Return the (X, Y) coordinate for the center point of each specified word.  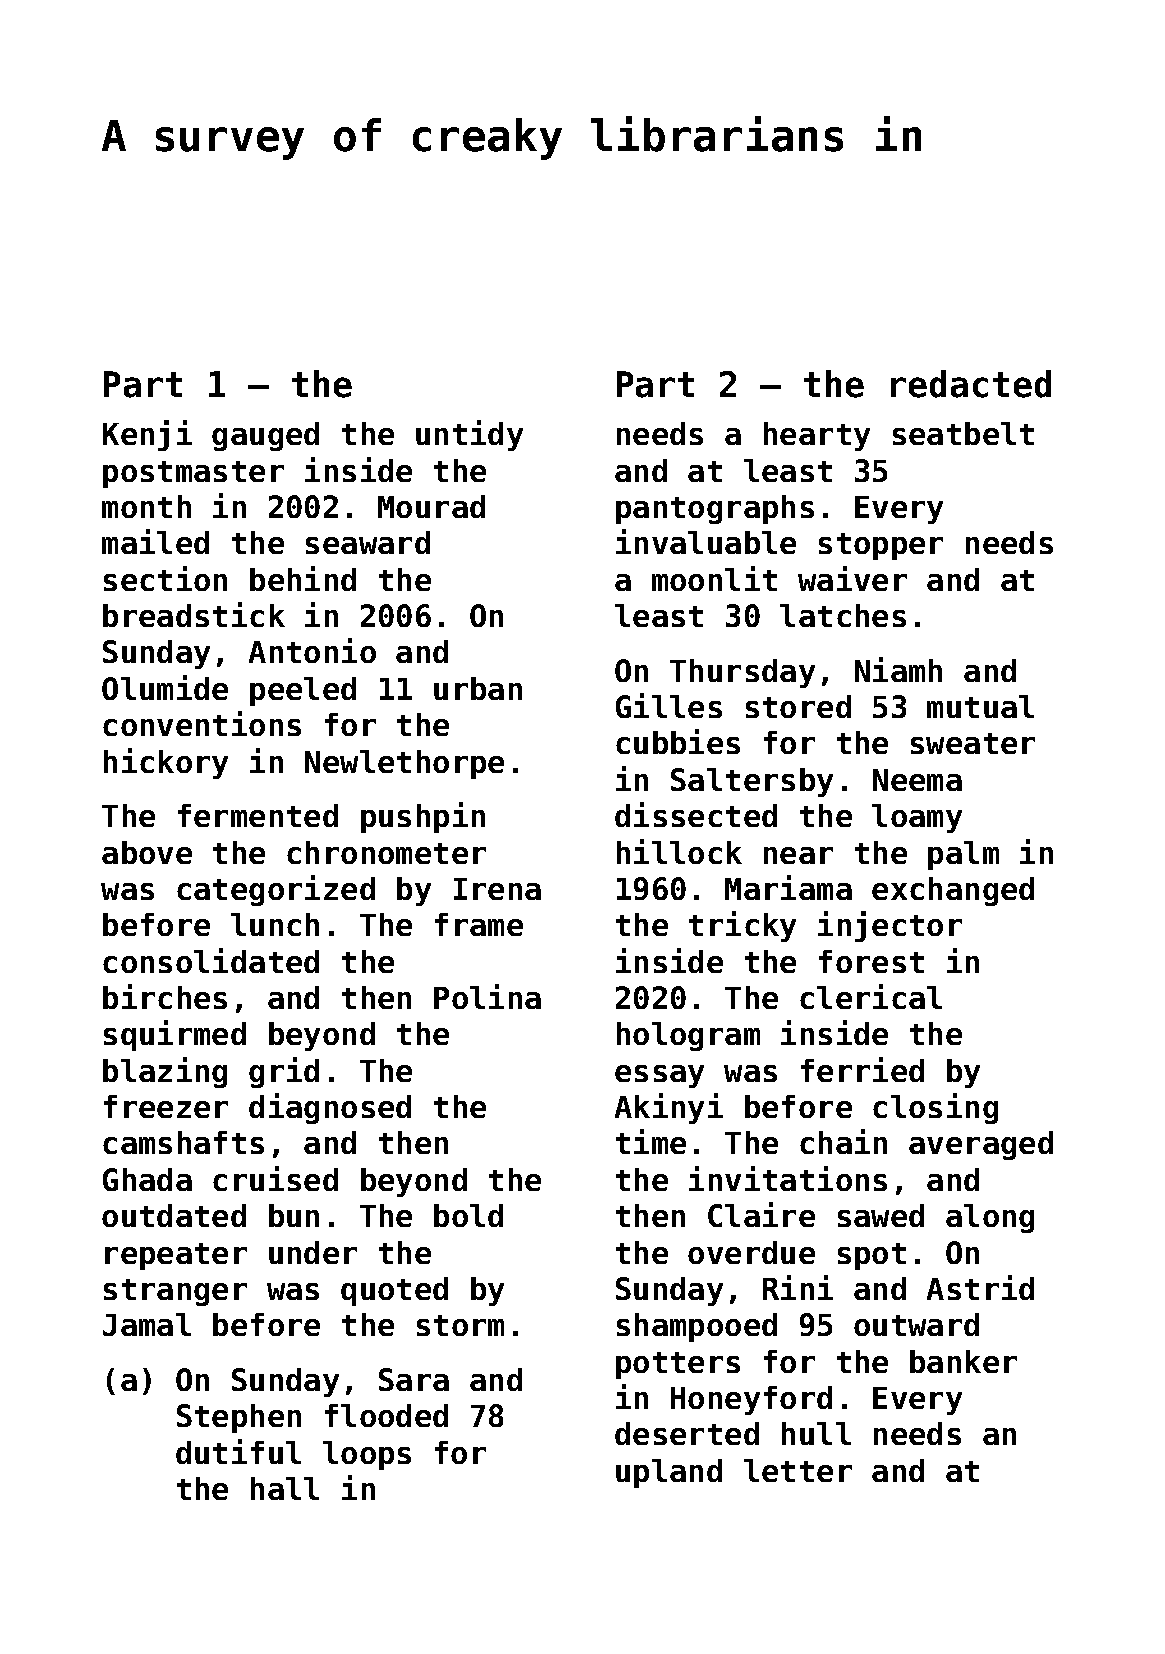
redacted (971, 384)
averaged (981, 1145)
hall (285, 1488)
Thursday (742, 673)
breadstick (194, 614)
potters (678, 1365)
